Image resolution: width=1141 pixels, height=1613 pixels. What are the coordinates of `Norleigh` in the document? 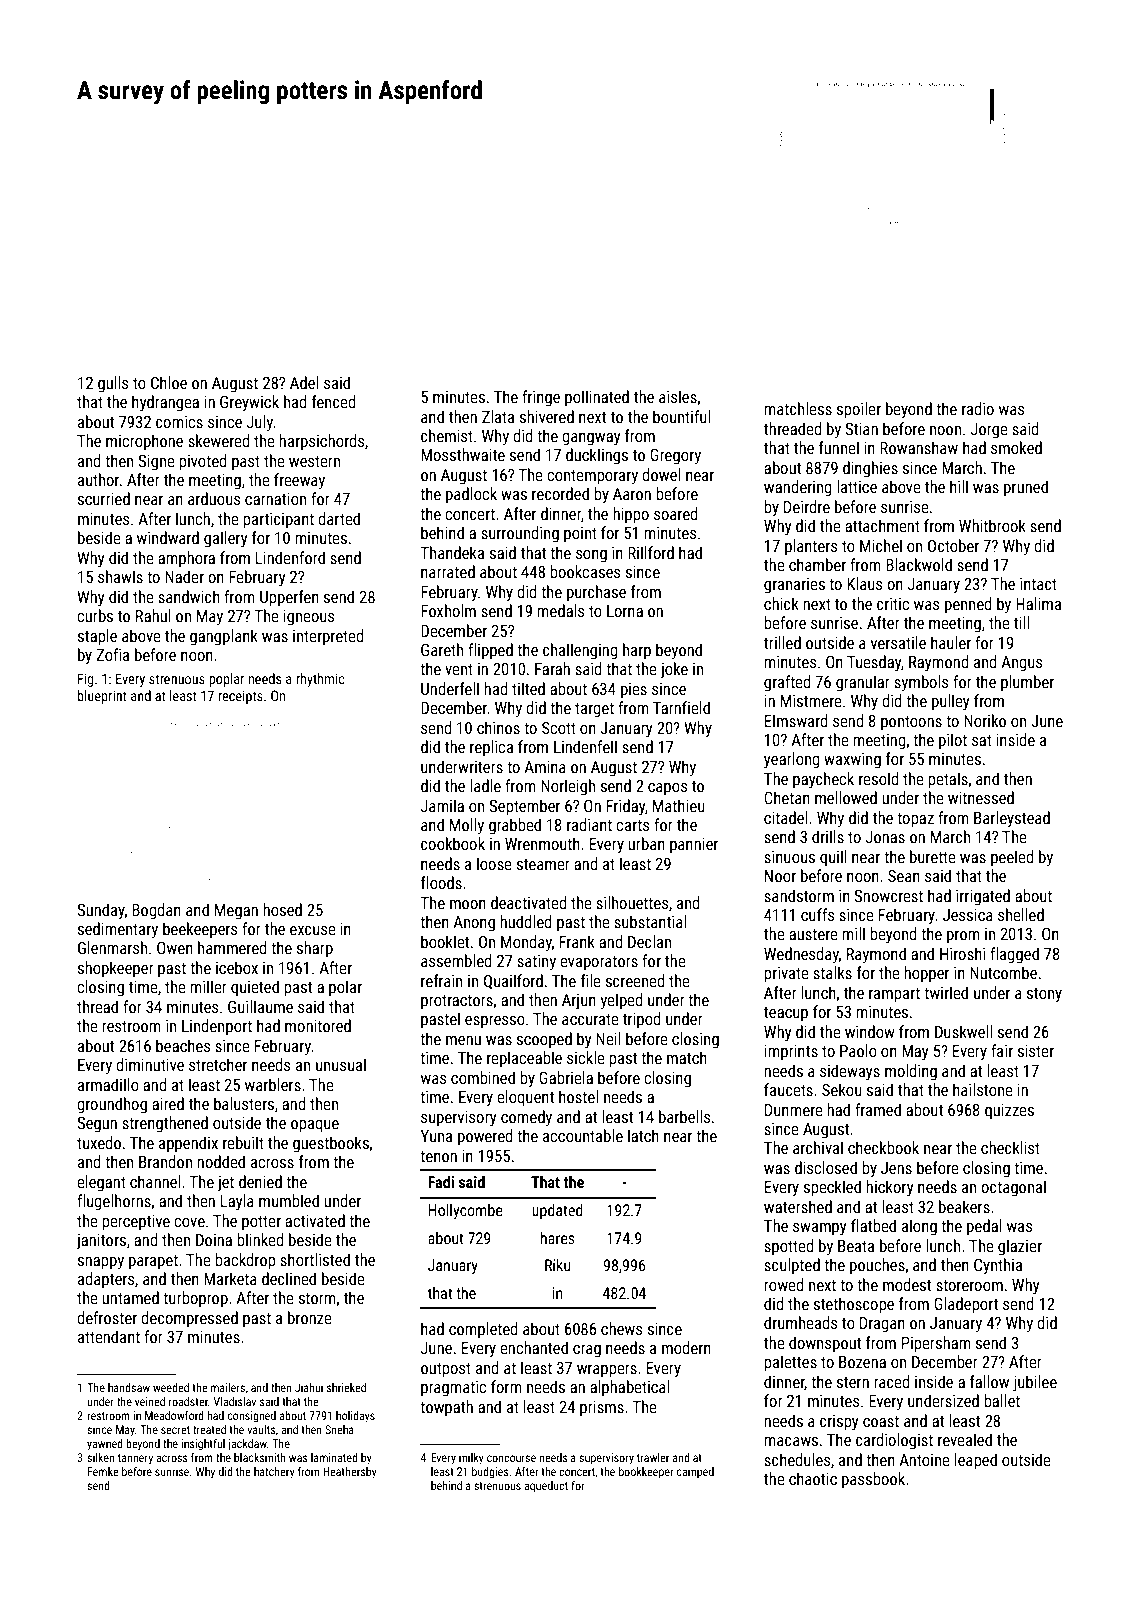 It's located at (568, 787).
